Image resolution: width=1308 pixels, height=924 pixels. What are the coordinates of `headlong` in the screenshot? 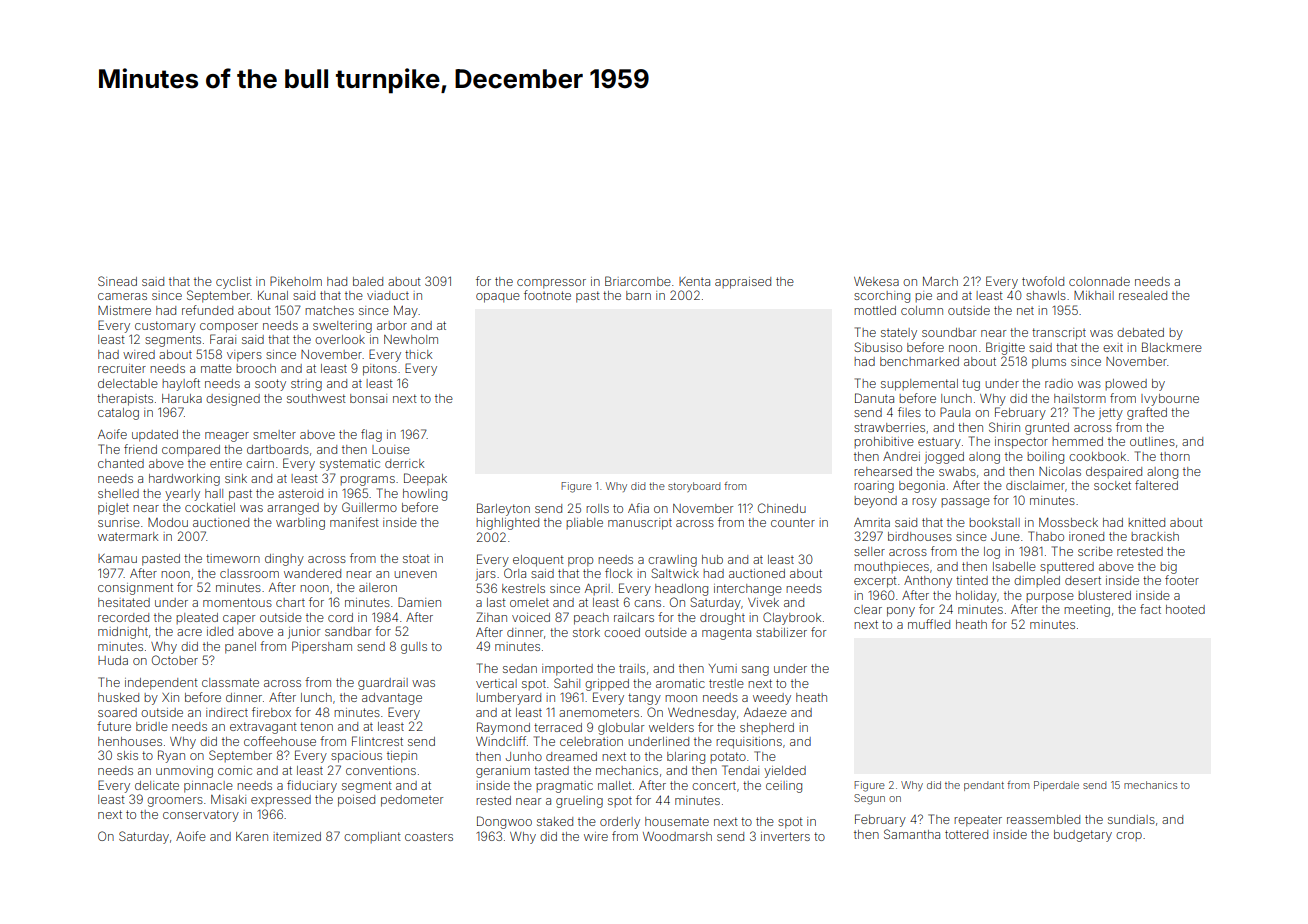 It's located at (681, 590).
